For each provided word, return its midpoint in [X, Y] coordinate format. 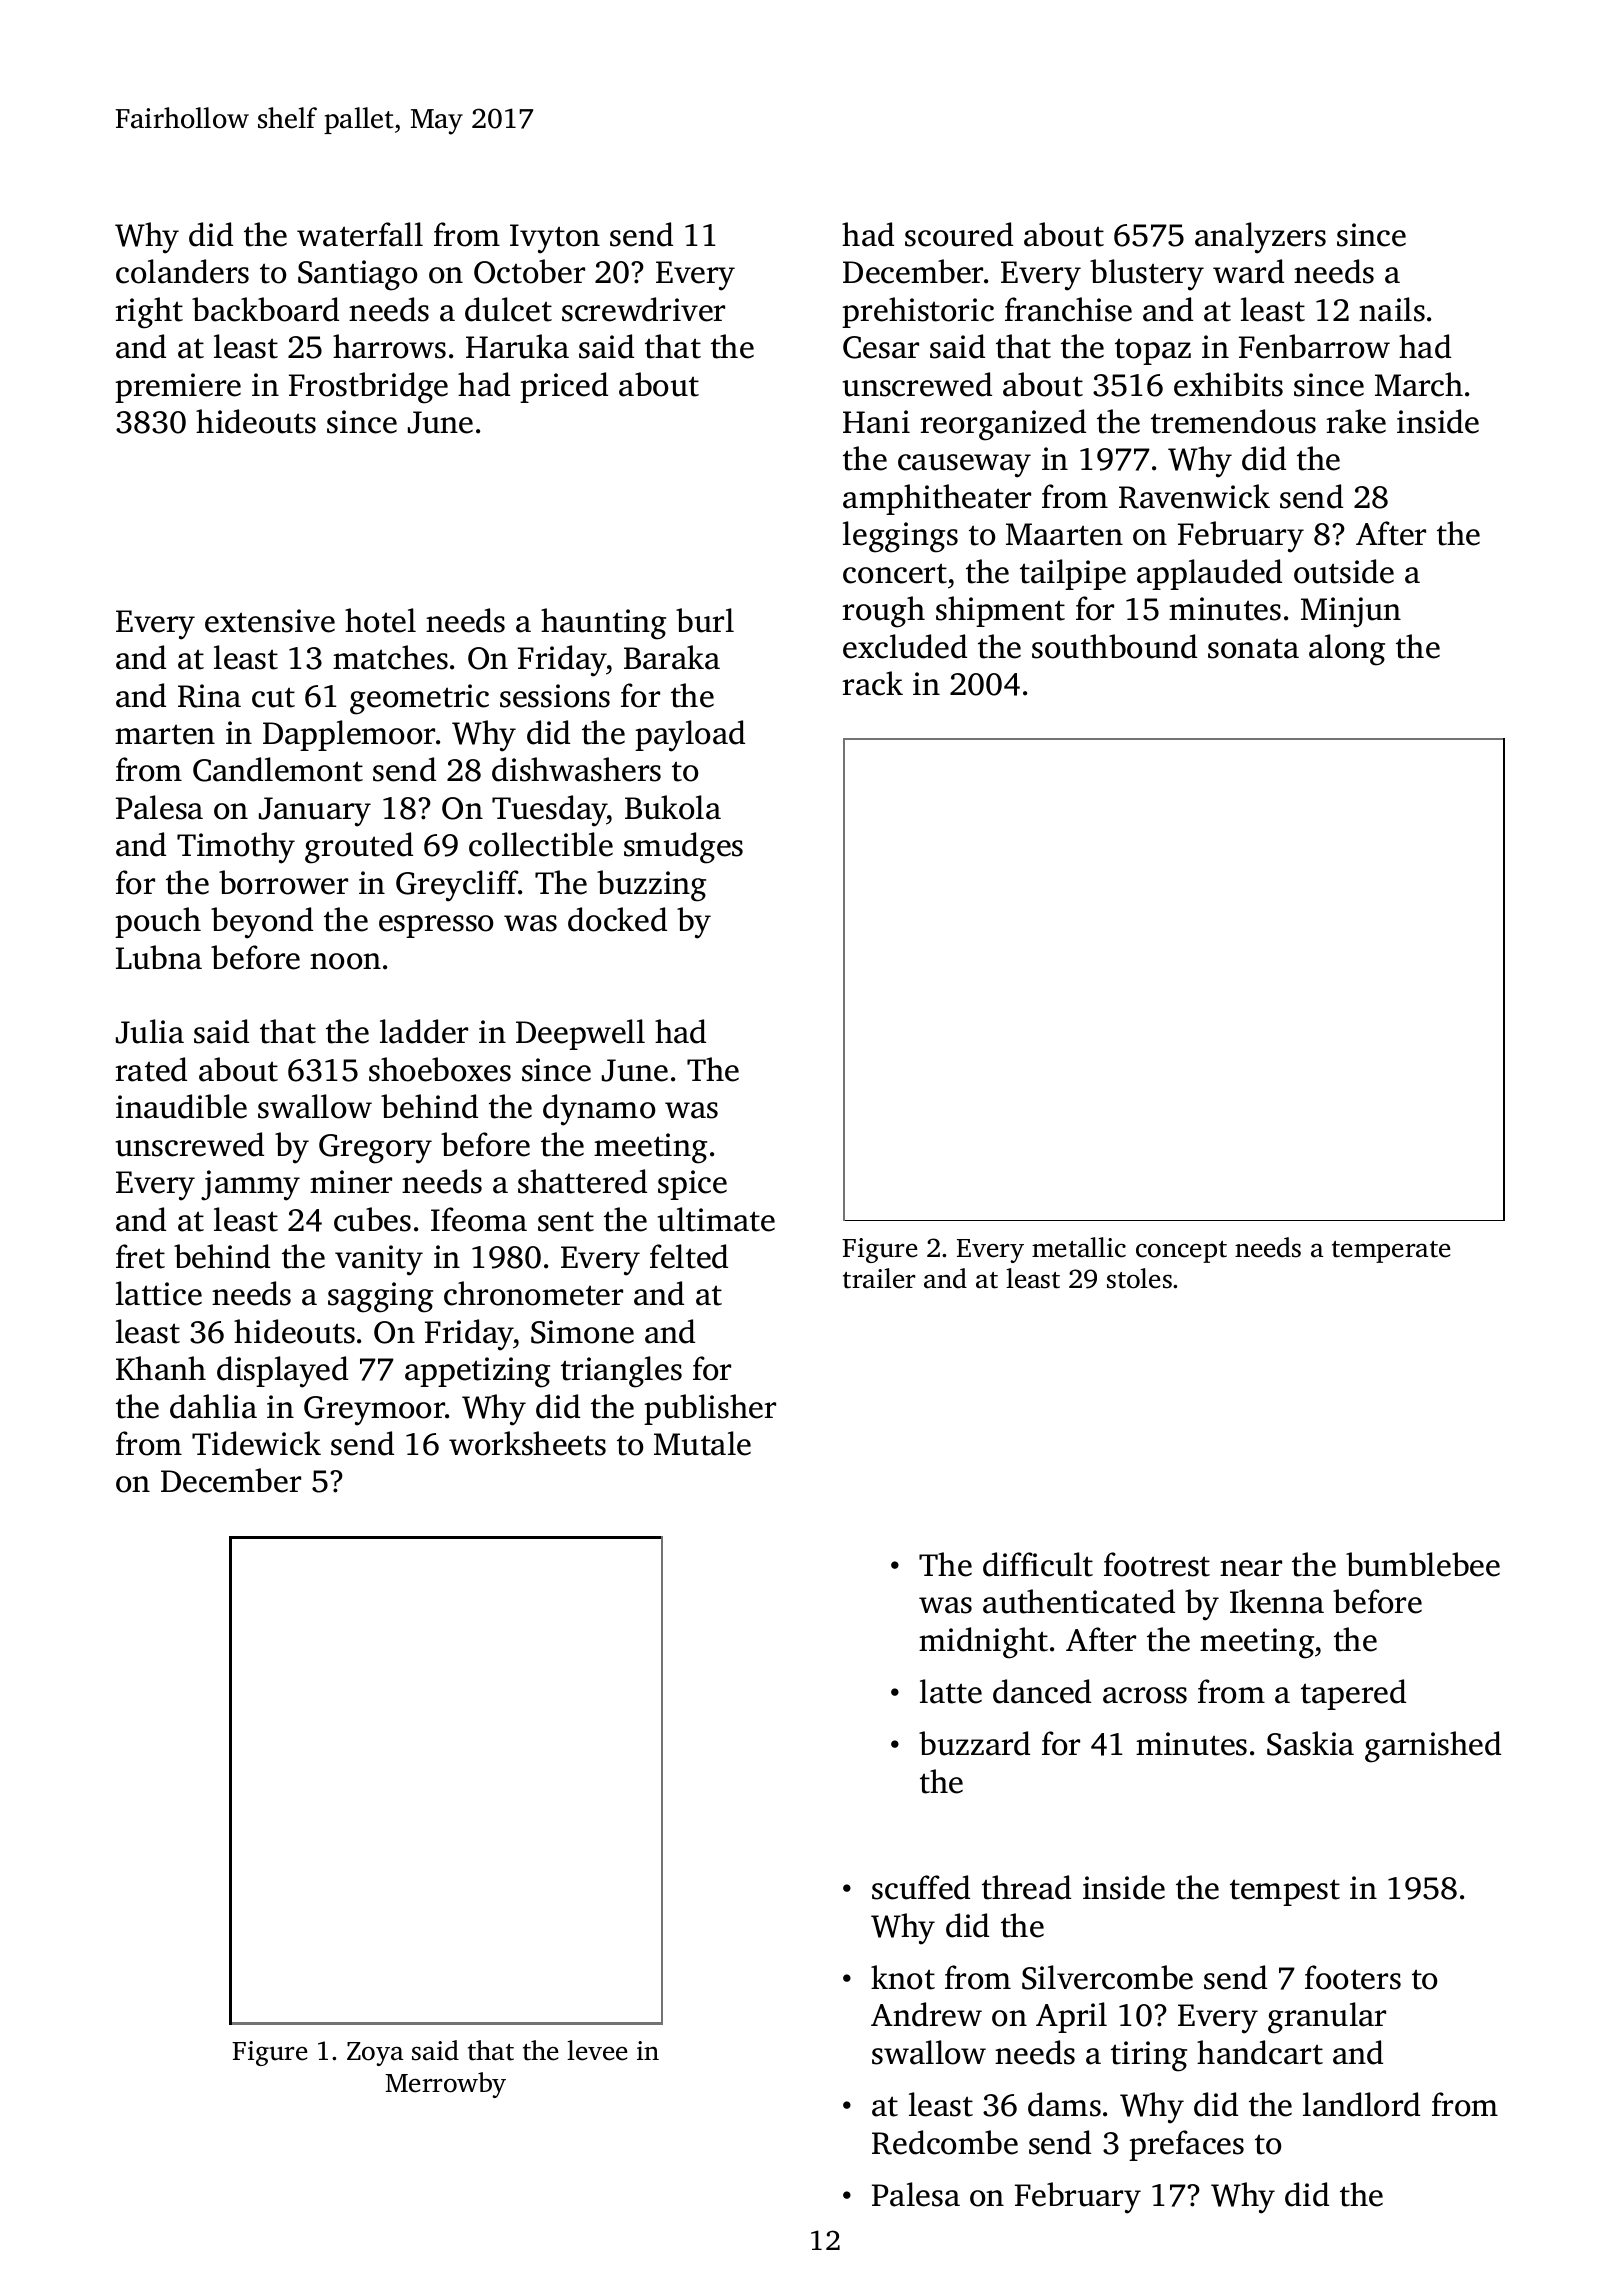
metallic [1079, 1247]
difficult [1038, 1564]
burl [705, 620]
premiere [178, 388]
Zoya [375, 2054]
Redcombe [945, 2142]
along [1347, 650]
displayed [282, 1372]
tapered [1353, 1694]
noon [345, 961]
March [1419, 384]
